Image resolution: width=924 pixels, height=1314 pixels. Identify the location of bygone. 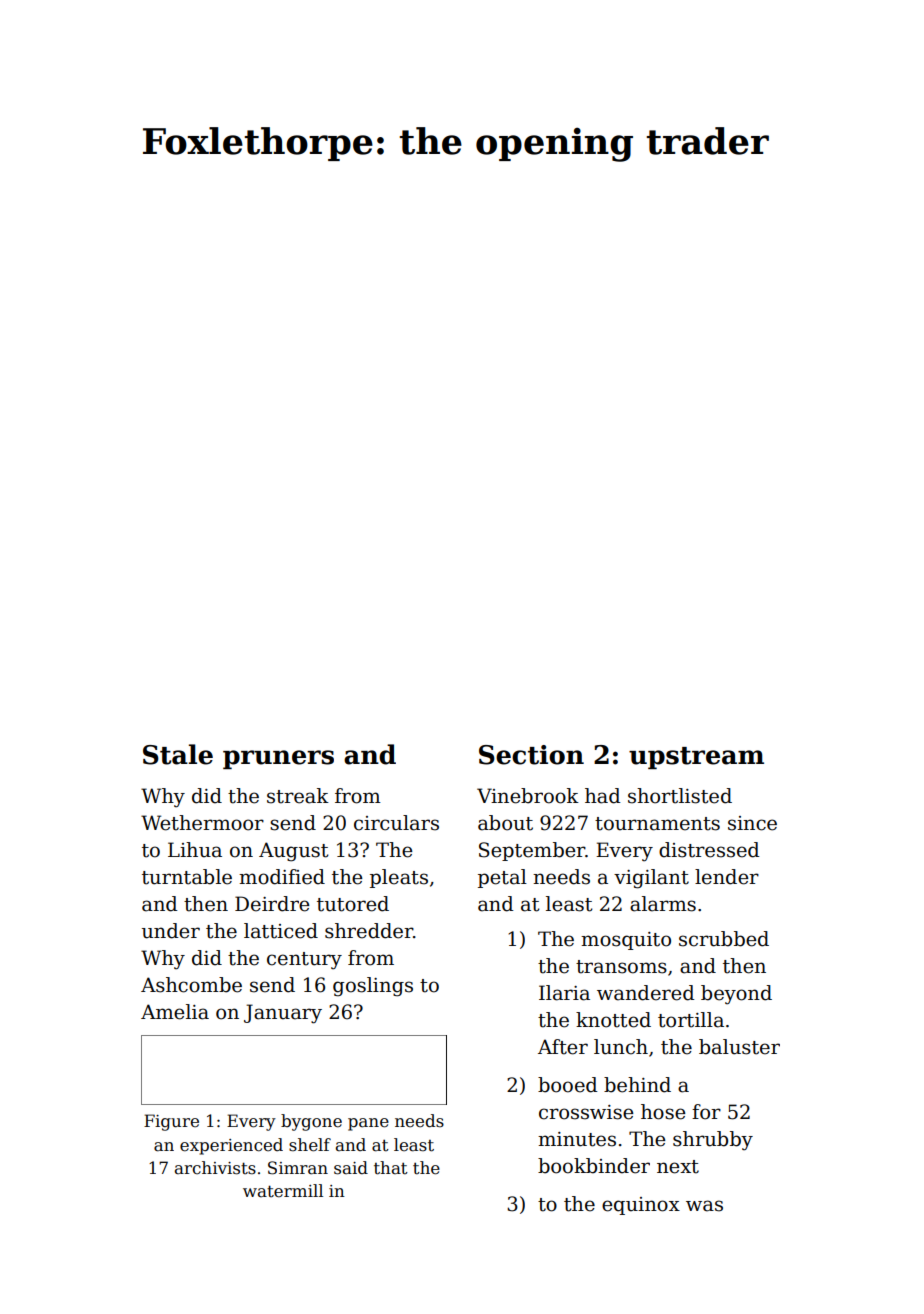
(311, 1122).
